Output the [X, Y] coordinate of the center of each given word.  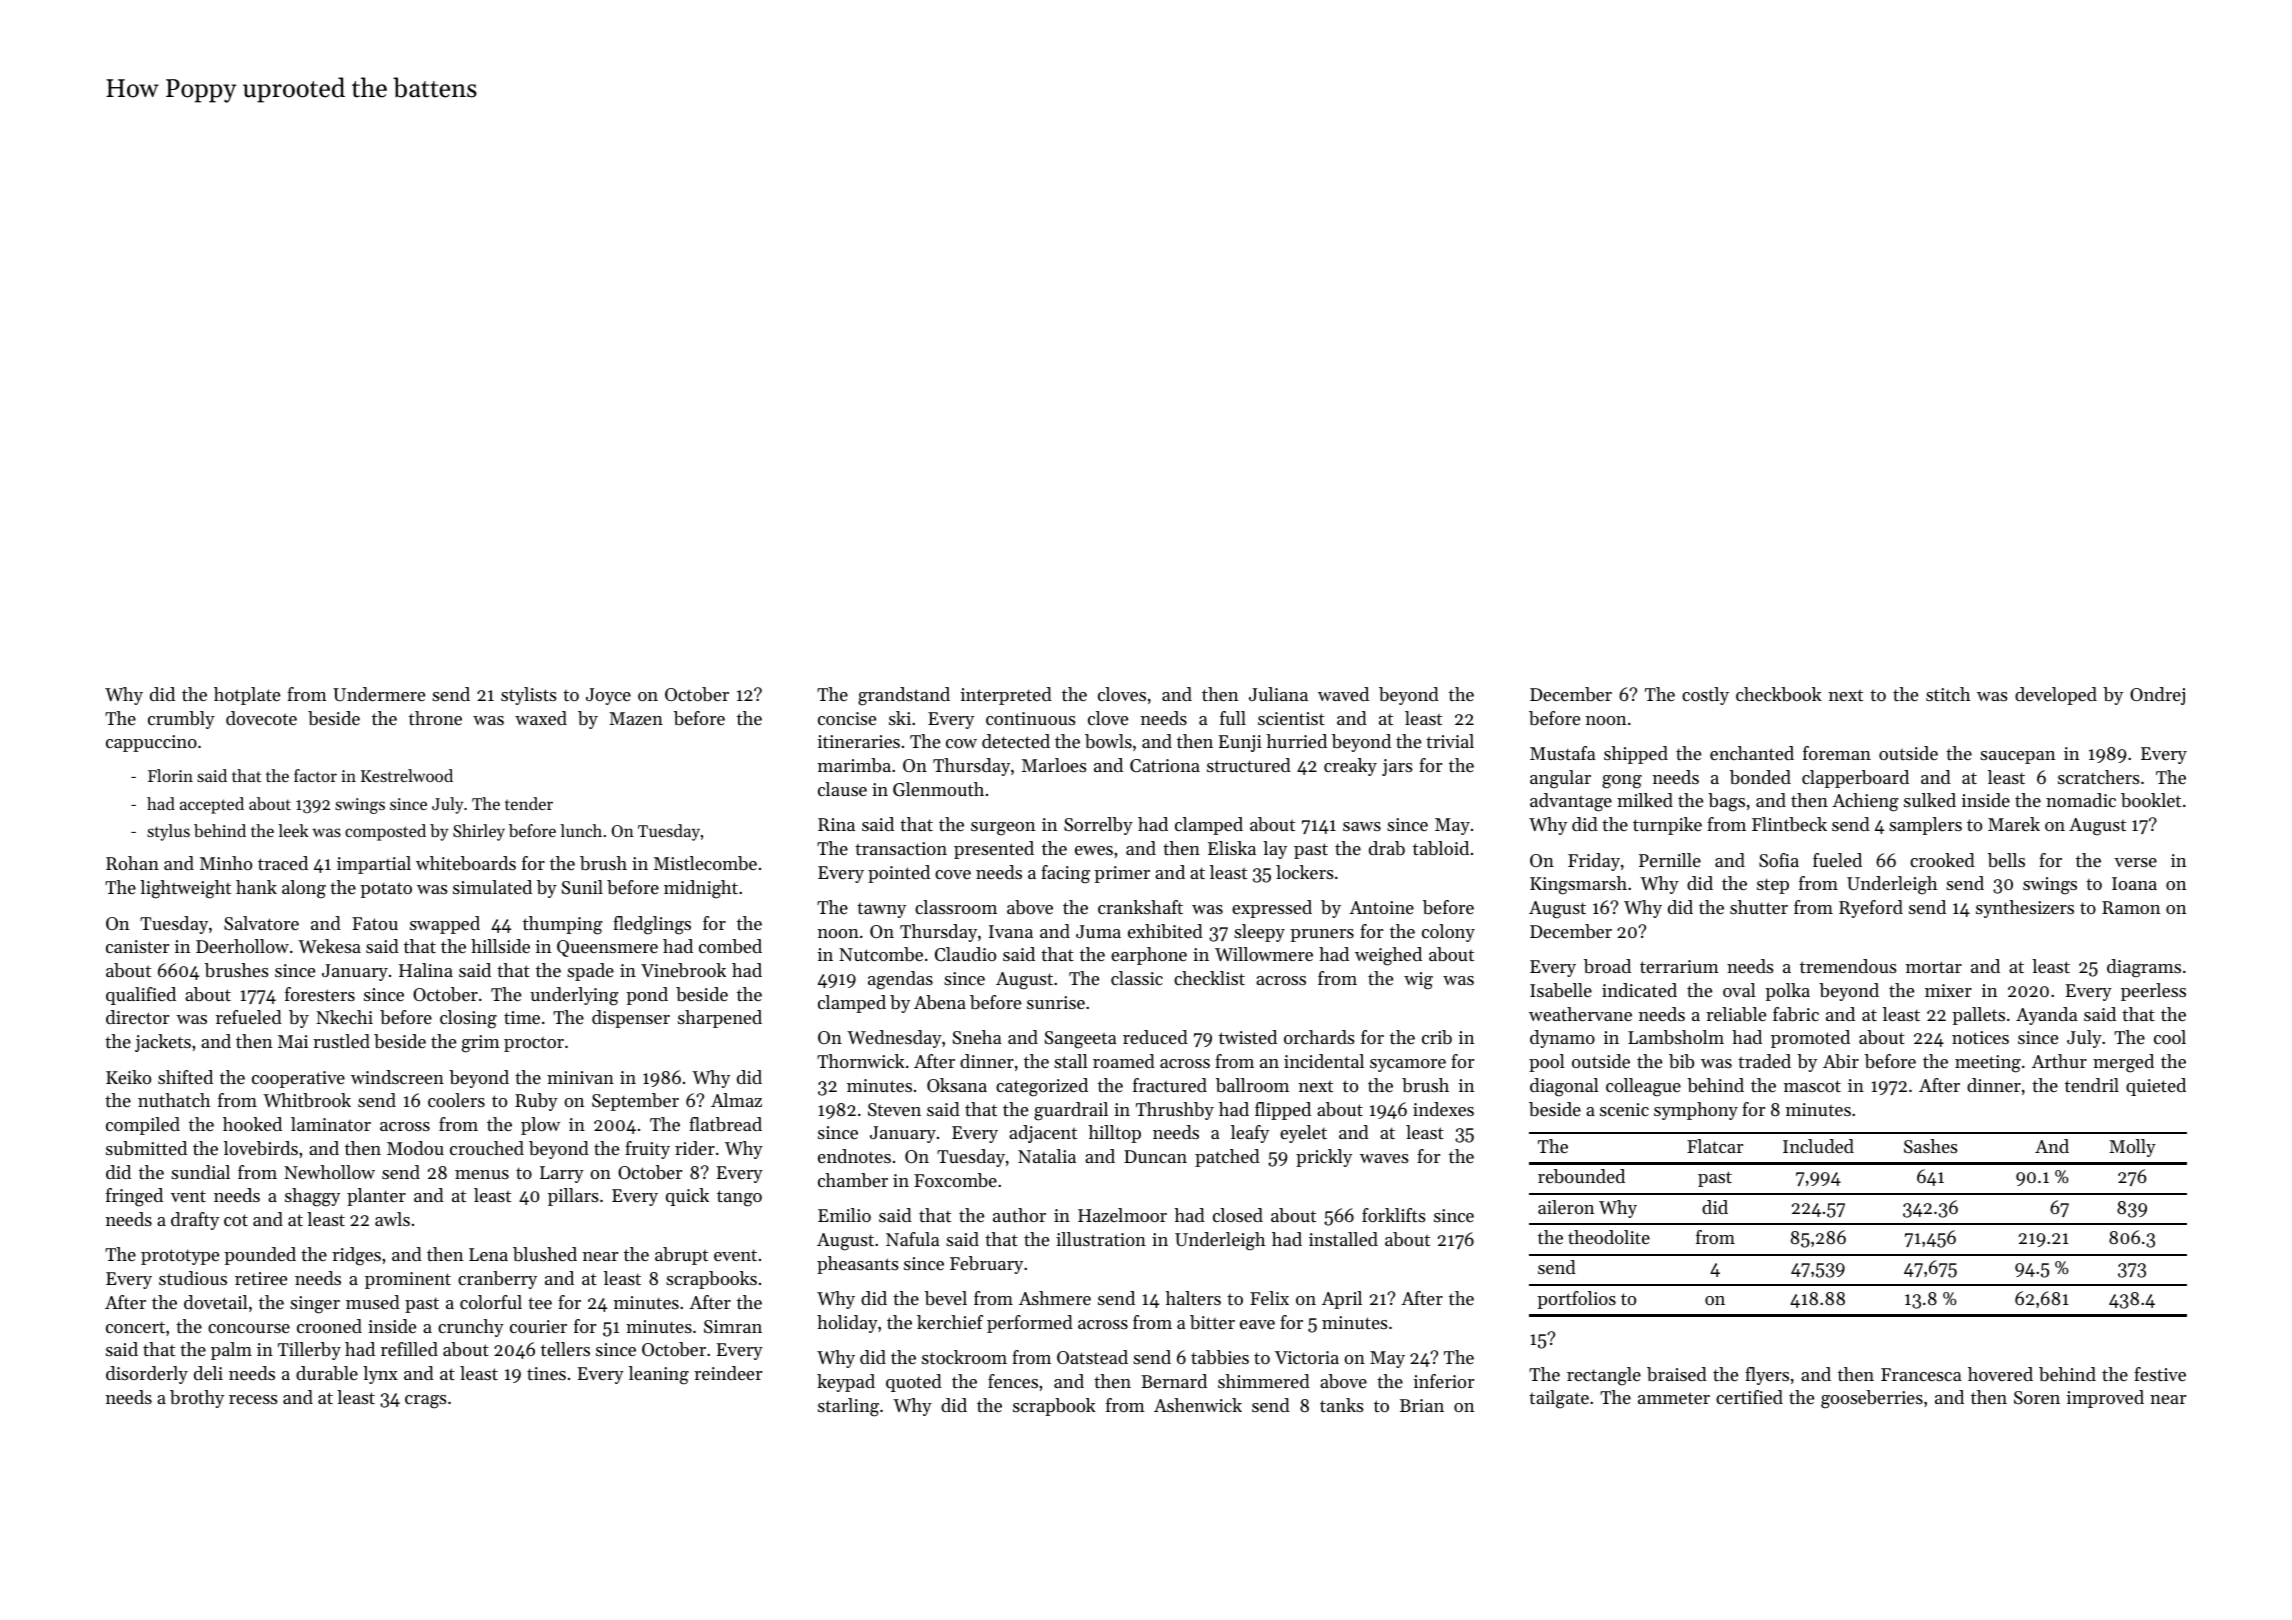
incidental [1324, 1061]
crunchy [471, 1328]
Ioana [2134, 883]
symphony [1696, 1111]
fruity [647, 1150]
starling [848, 1407]
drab [1387, 848]
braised [1677, 1374]
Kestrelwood [407, 775]
